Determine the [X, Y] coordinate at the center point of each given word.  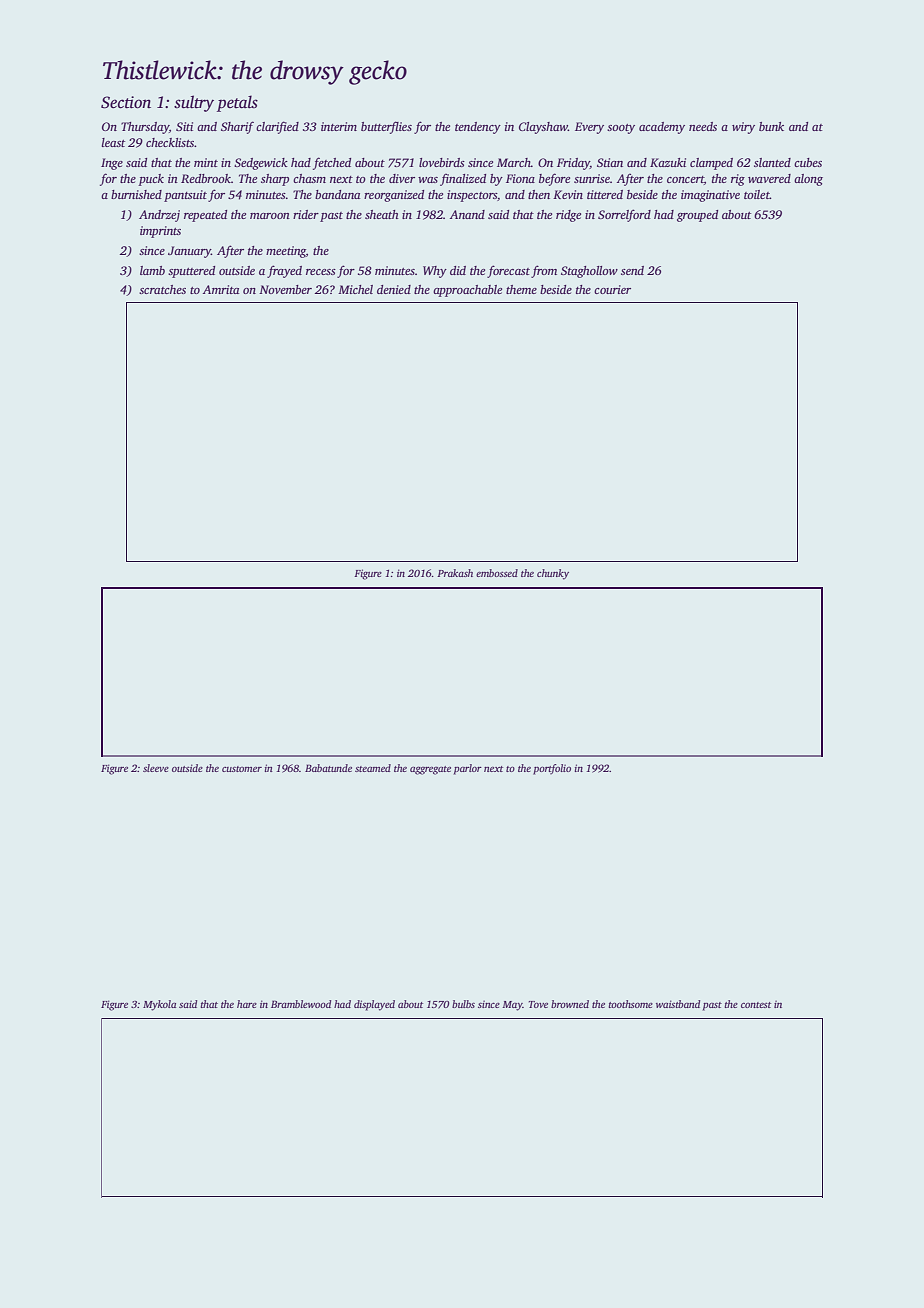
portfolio [552, 769]
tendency [478, 128]
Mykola [159, 1005]
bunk [771, 126]
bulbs [463, 1004]
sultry [194, 103]
